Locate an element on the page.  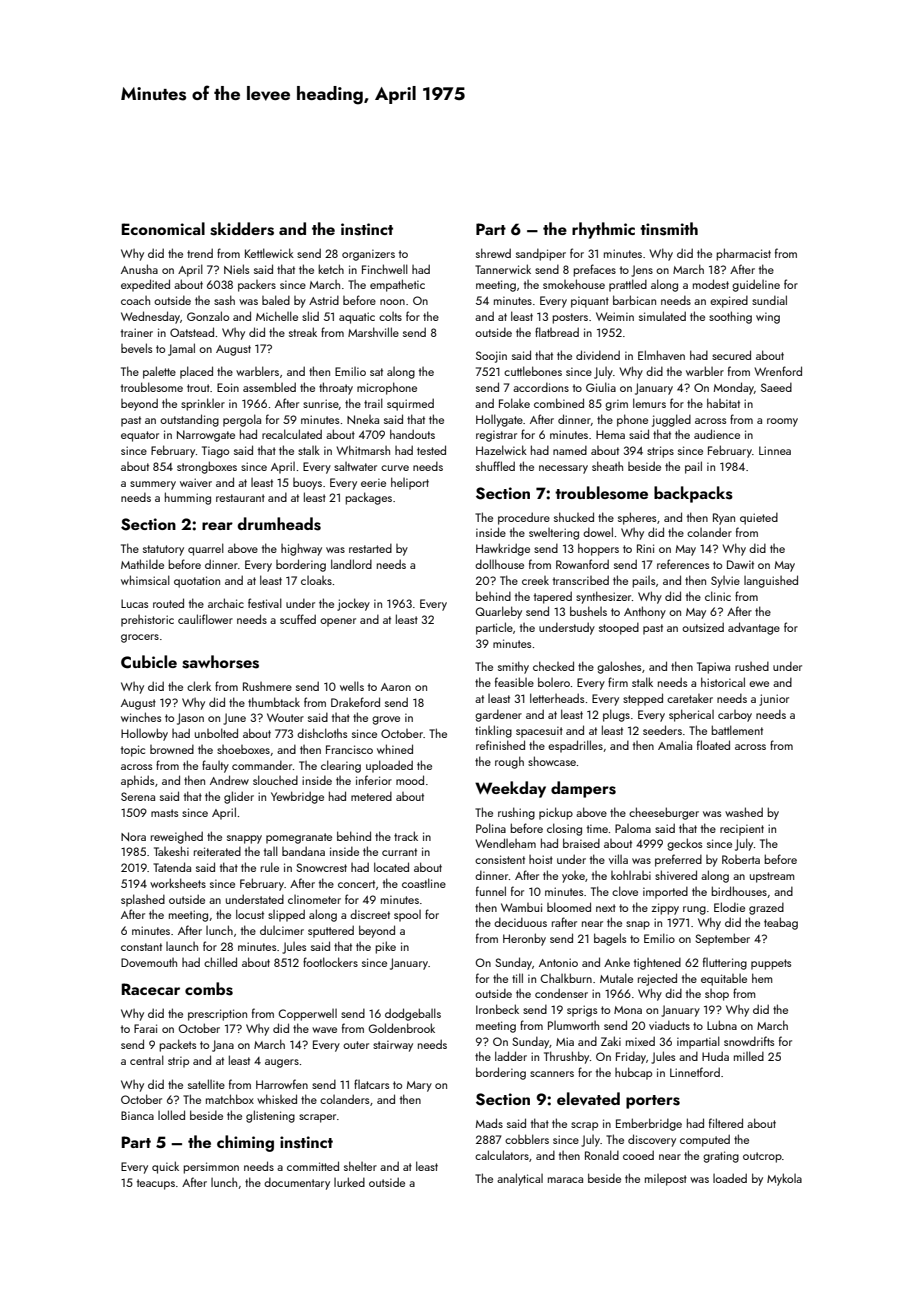
empathetic is located at coordinates (397, 285).
